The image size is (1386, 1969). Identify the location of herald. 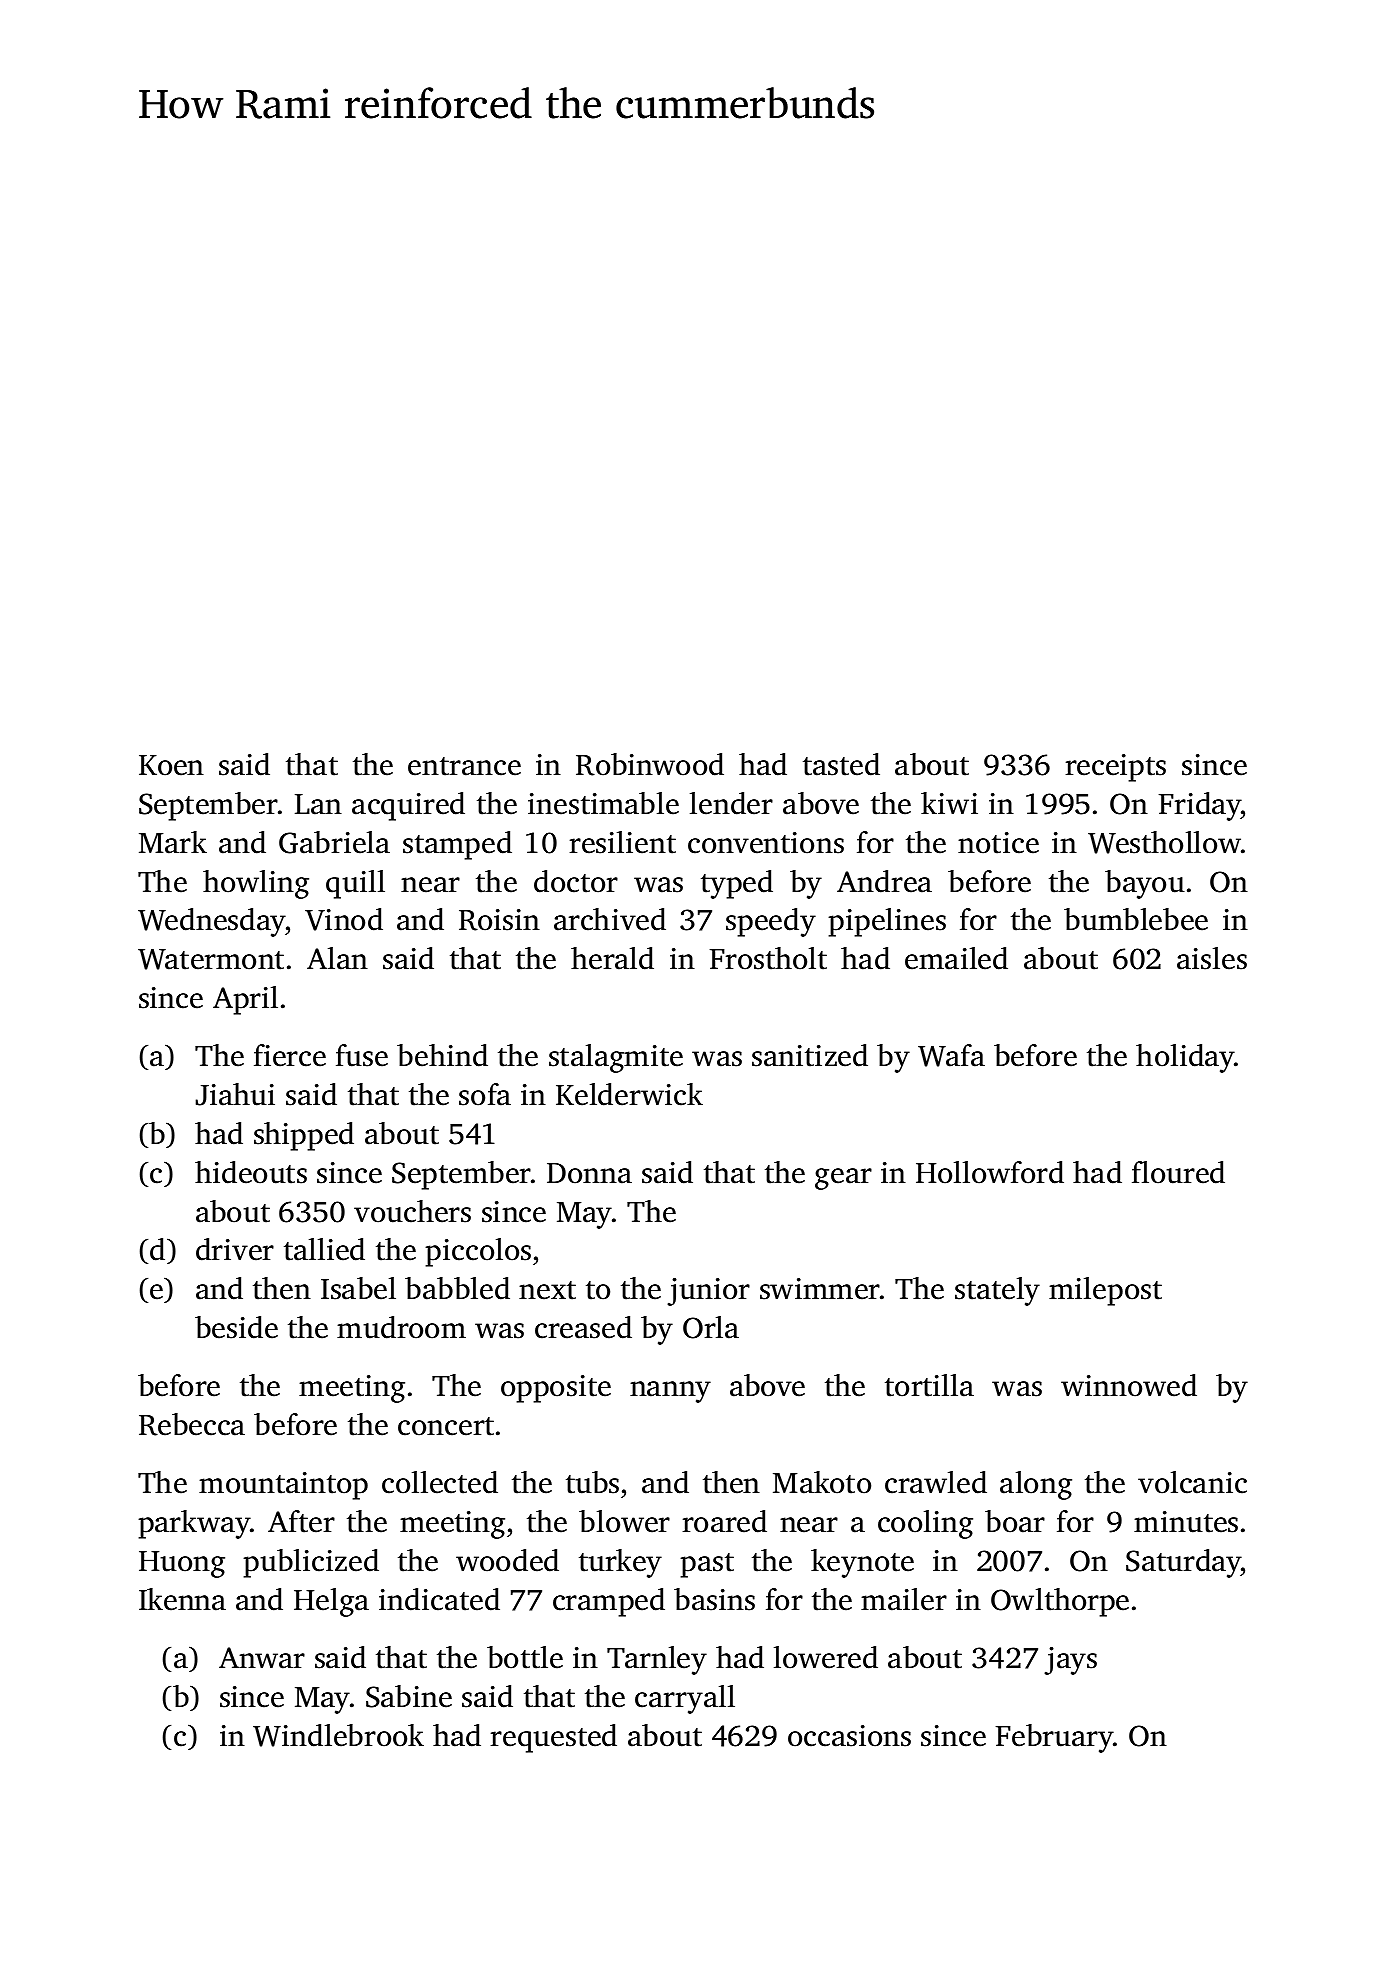
(612, 958).
